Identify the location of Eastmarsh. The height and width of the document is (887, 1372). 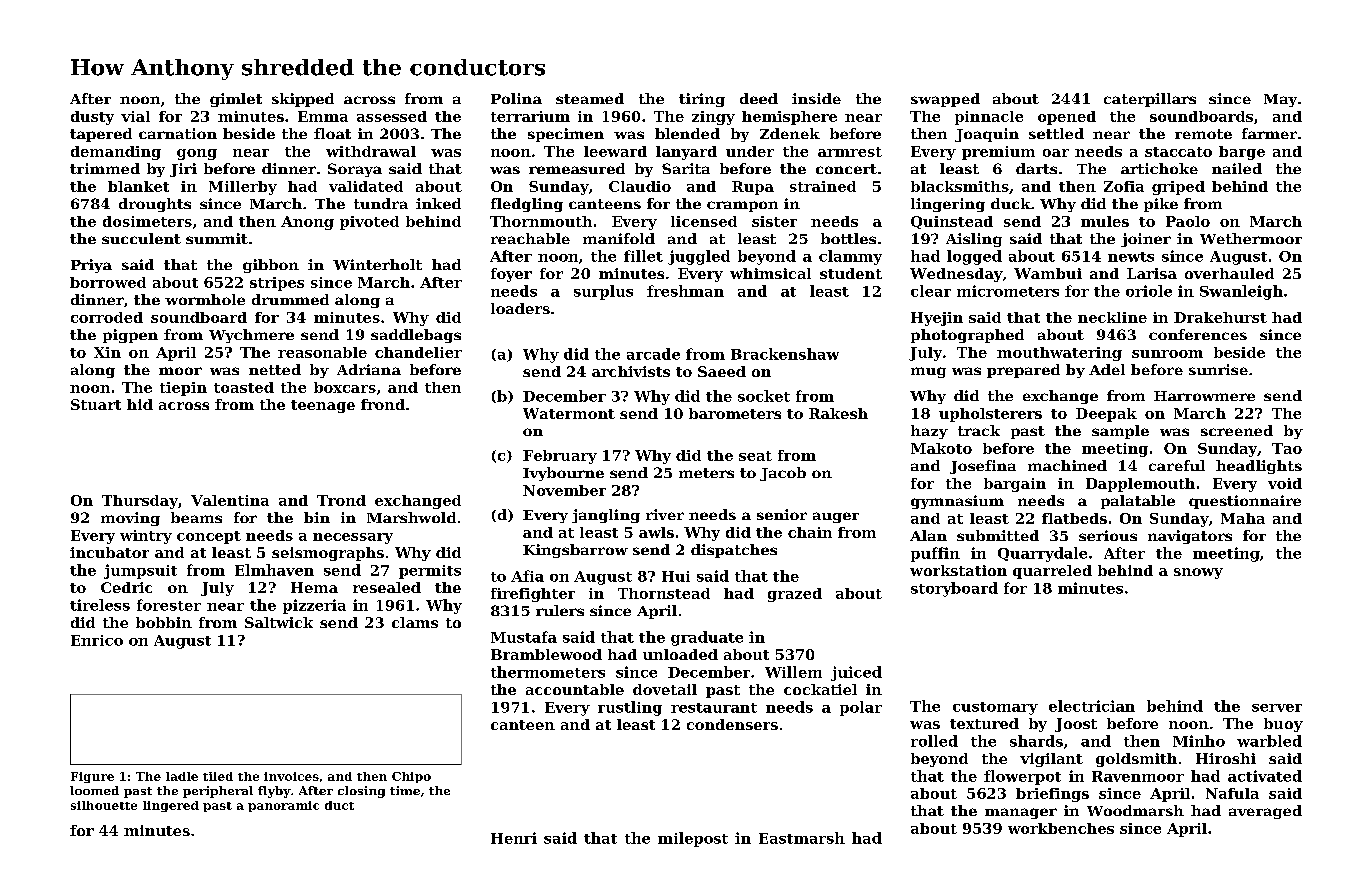
(802, 838).
